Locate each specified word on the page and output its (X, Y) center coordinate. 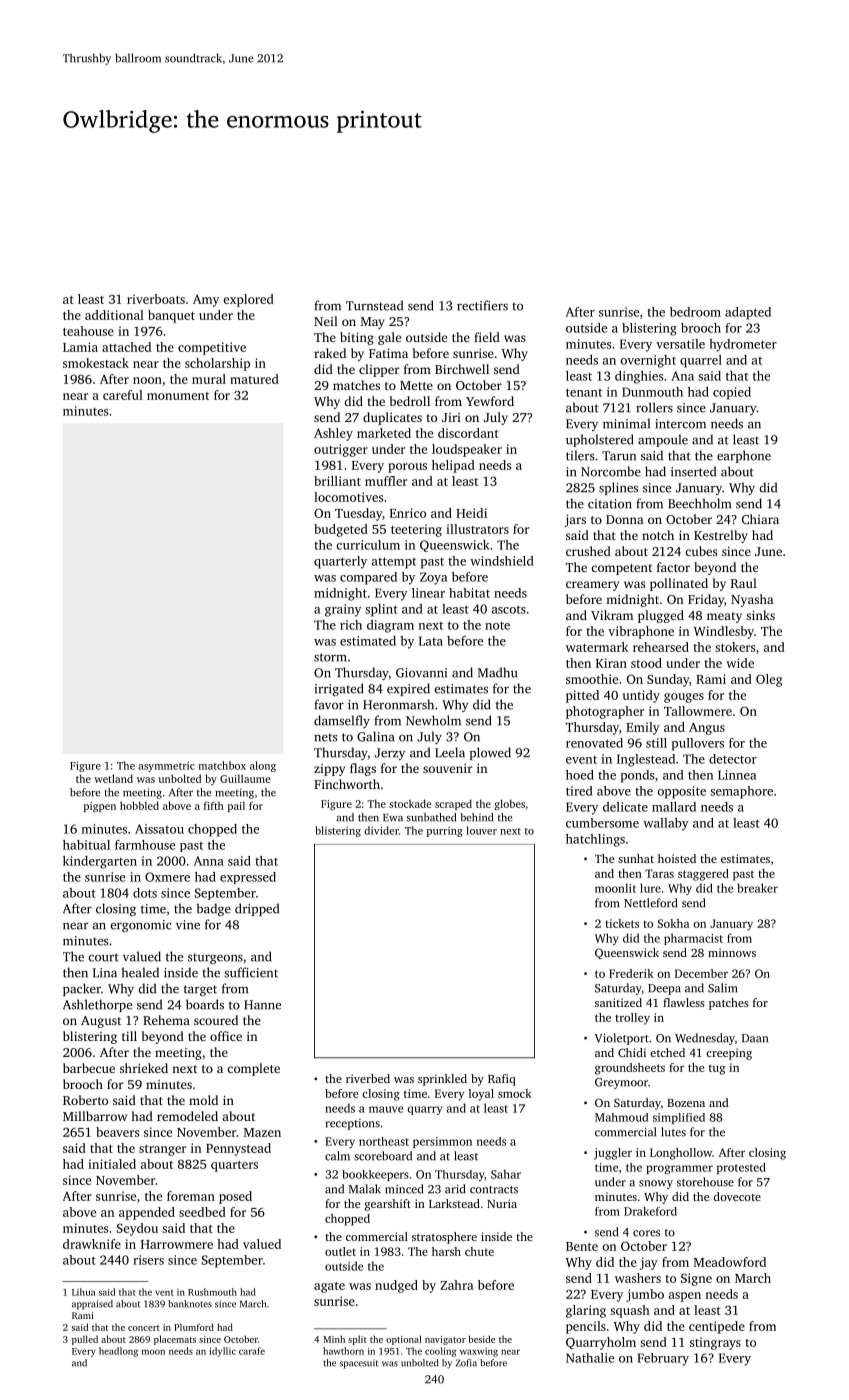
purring (445, 832)
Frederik (631, 973)
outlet (340, 1251)
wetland (113, 778)
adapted (748, 313)
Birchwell (462, 369)
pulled (85, 1340)
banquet (171, 316)
